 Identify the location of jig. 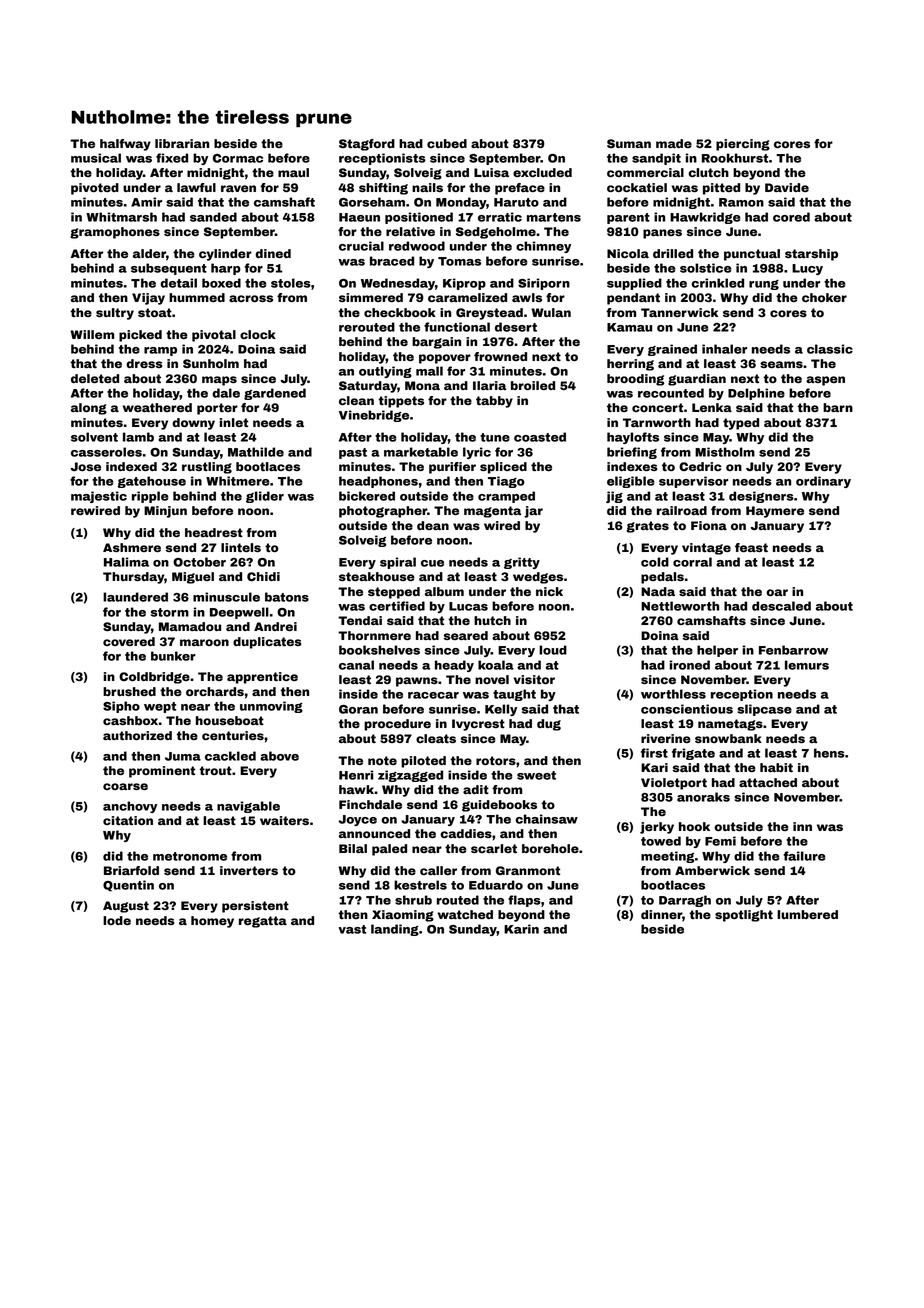
(614, 497).
